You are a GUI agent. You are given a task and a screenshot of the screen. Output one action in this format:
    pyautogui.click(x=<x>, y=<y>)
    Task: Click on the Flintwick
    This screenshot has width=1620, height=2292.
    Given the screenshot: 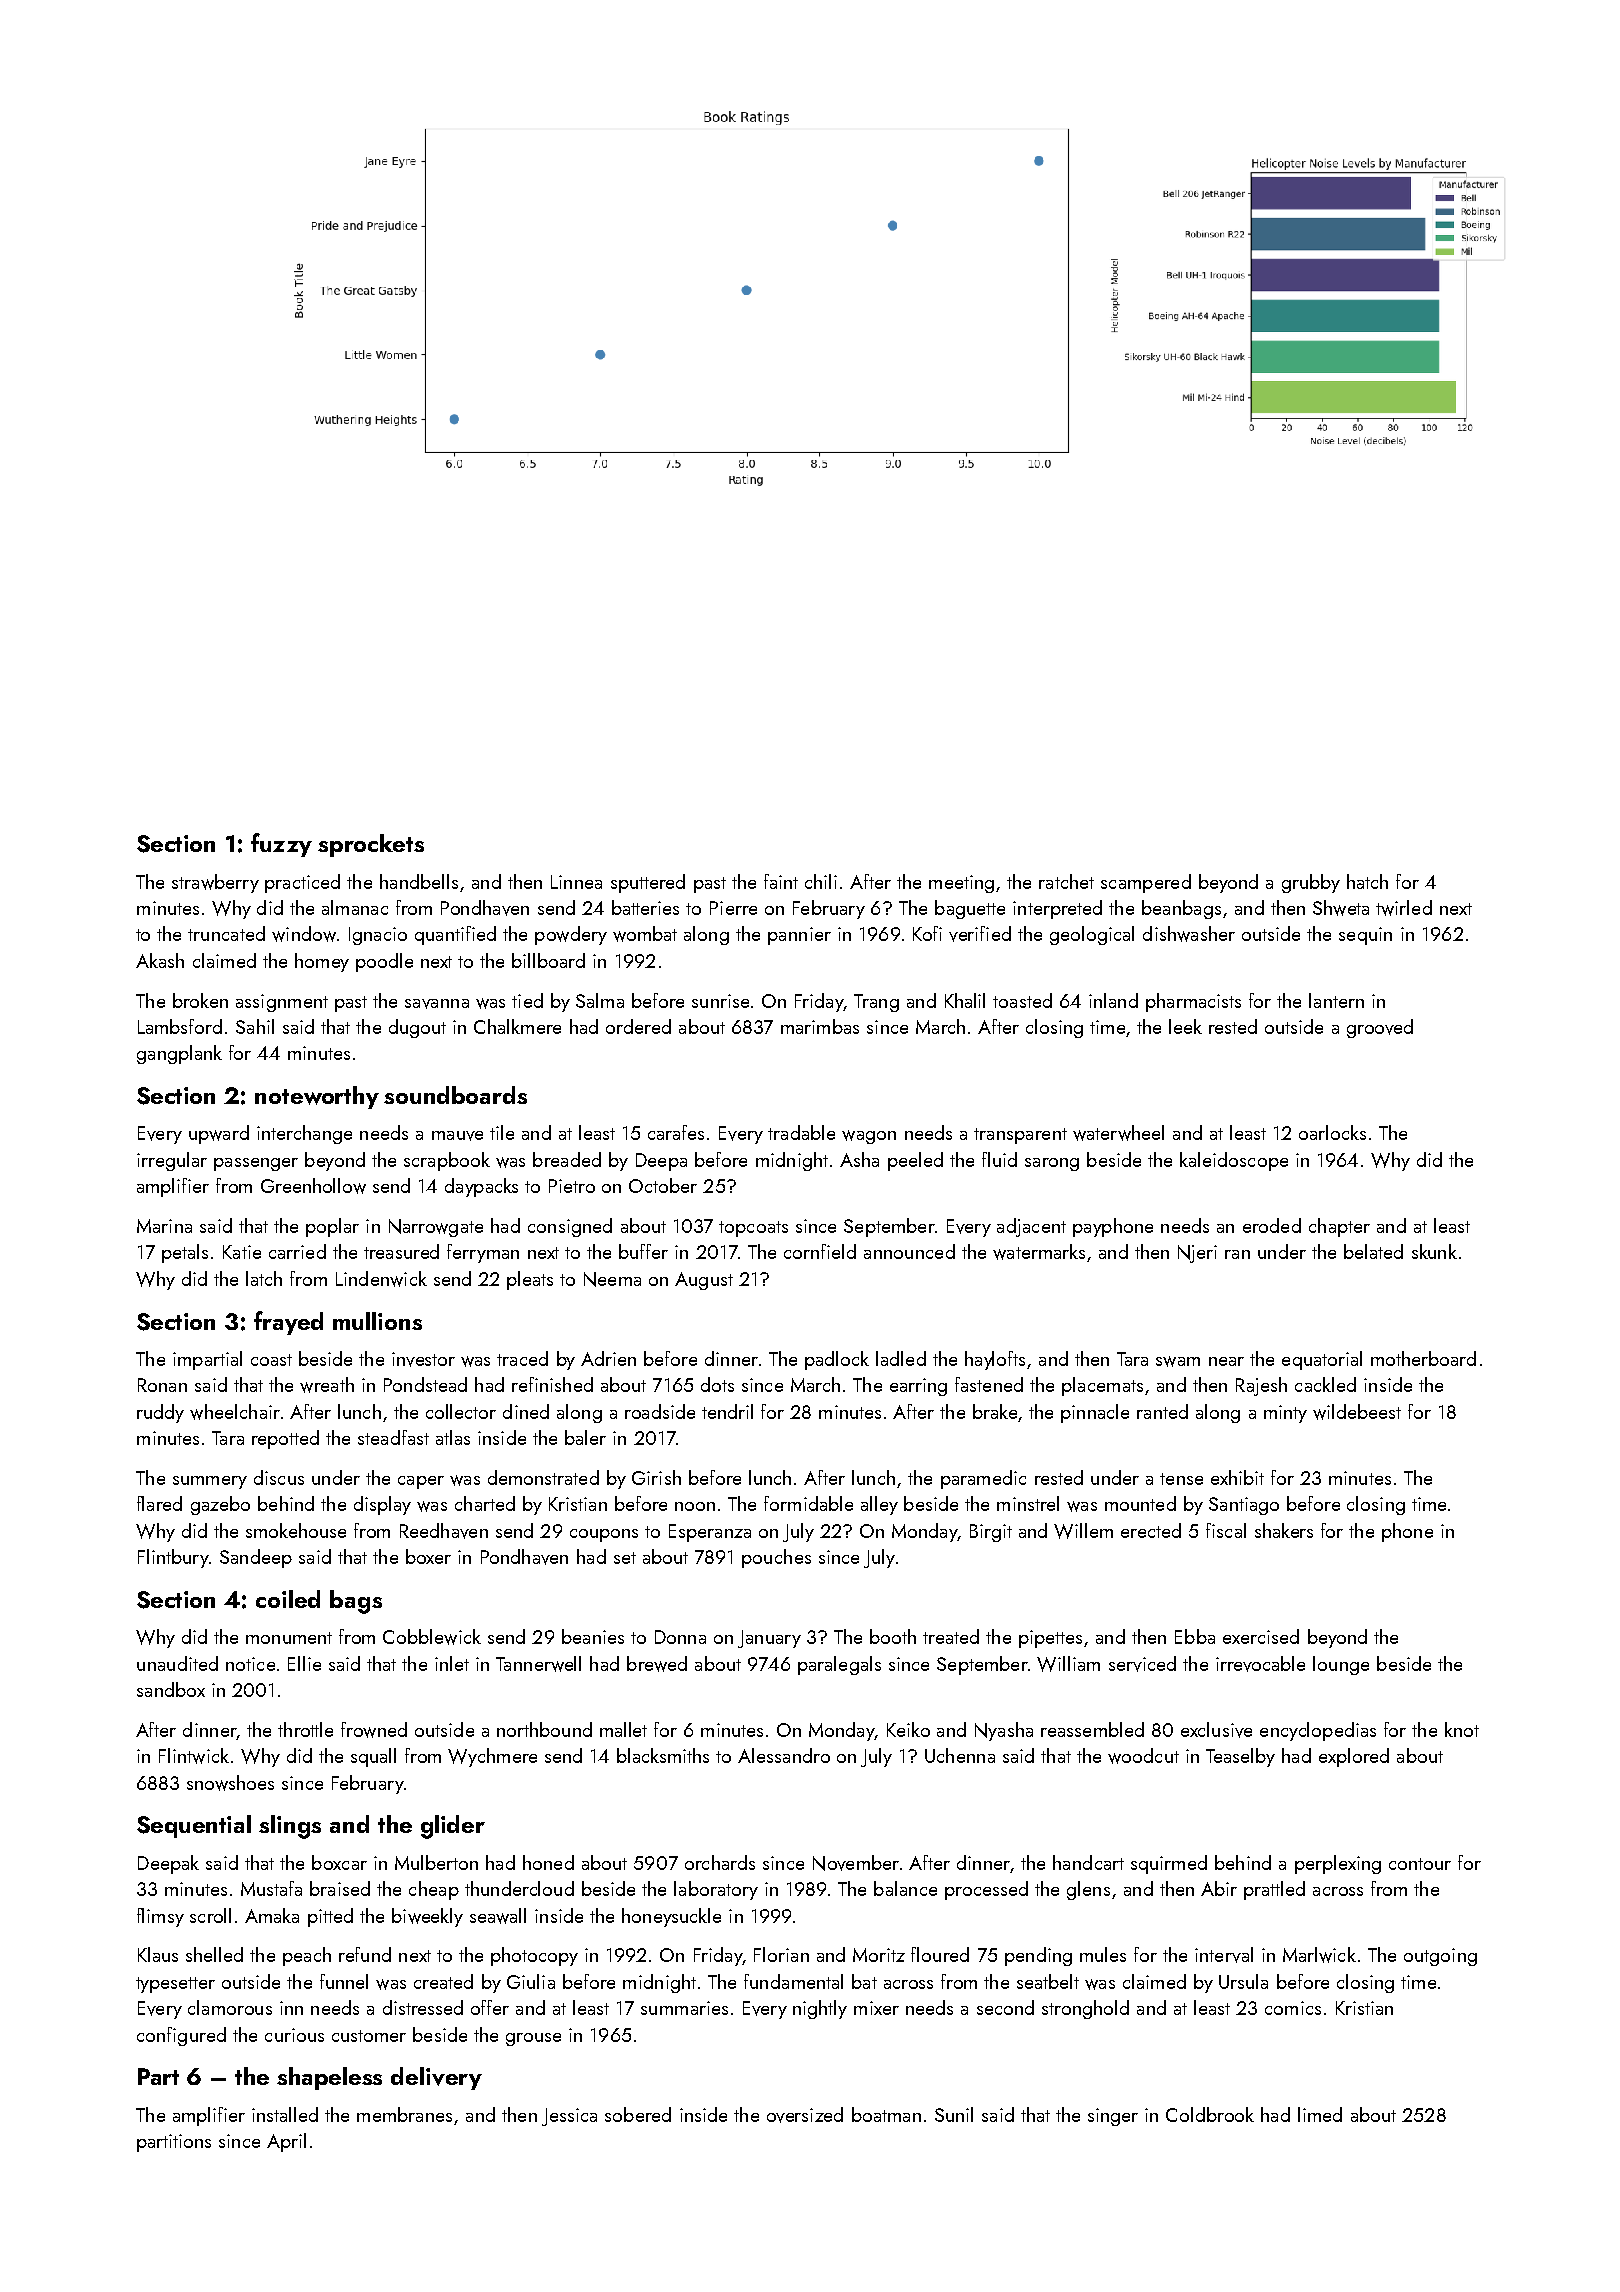 What is the action you would take?
    pyautogui.click(x=194, y=1756)
